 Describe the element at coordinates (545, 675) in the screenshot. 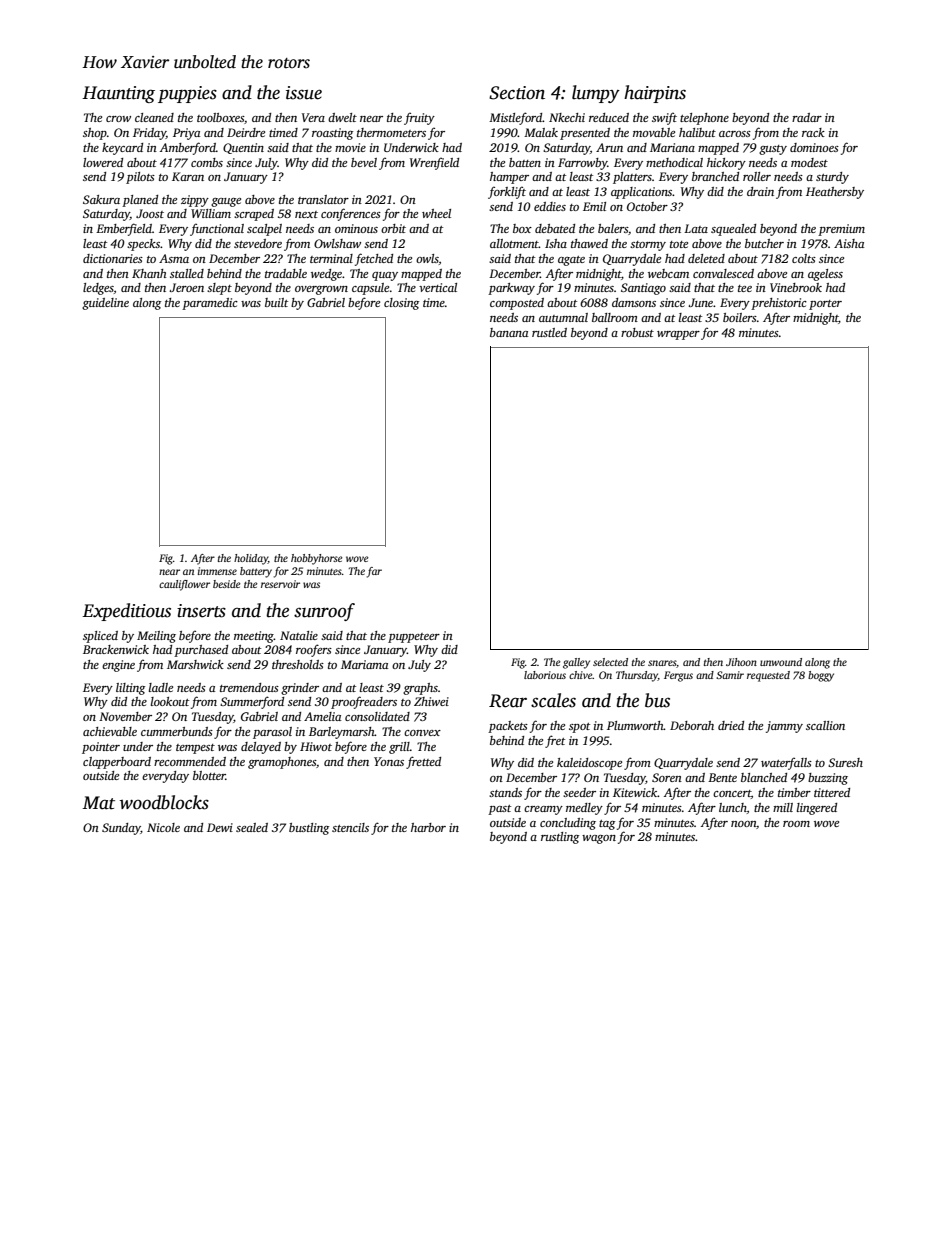

I see `laborious` at that location.
